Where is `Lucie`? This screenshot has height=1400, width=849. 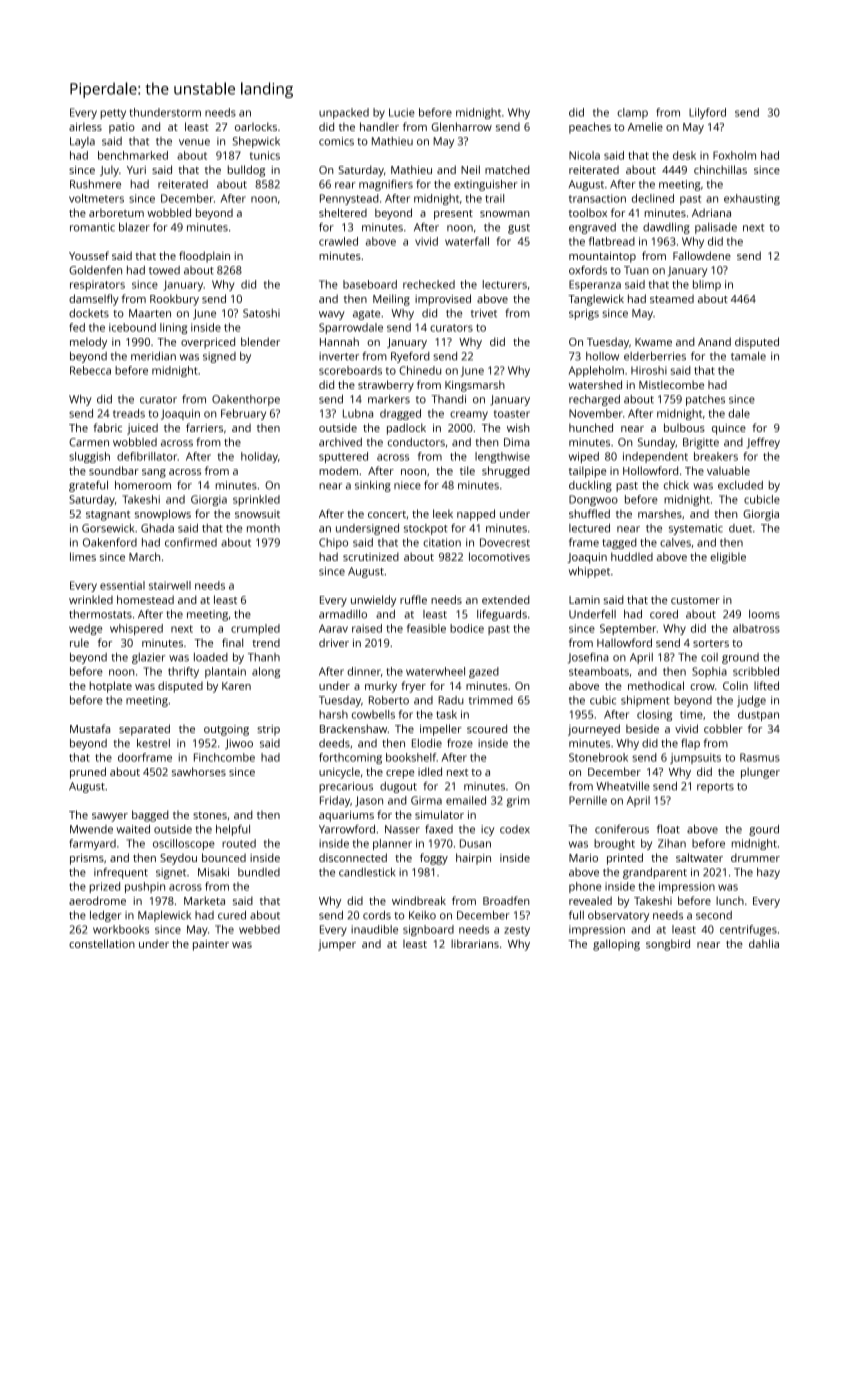
Lucie is located at coordinates (402, 112).
